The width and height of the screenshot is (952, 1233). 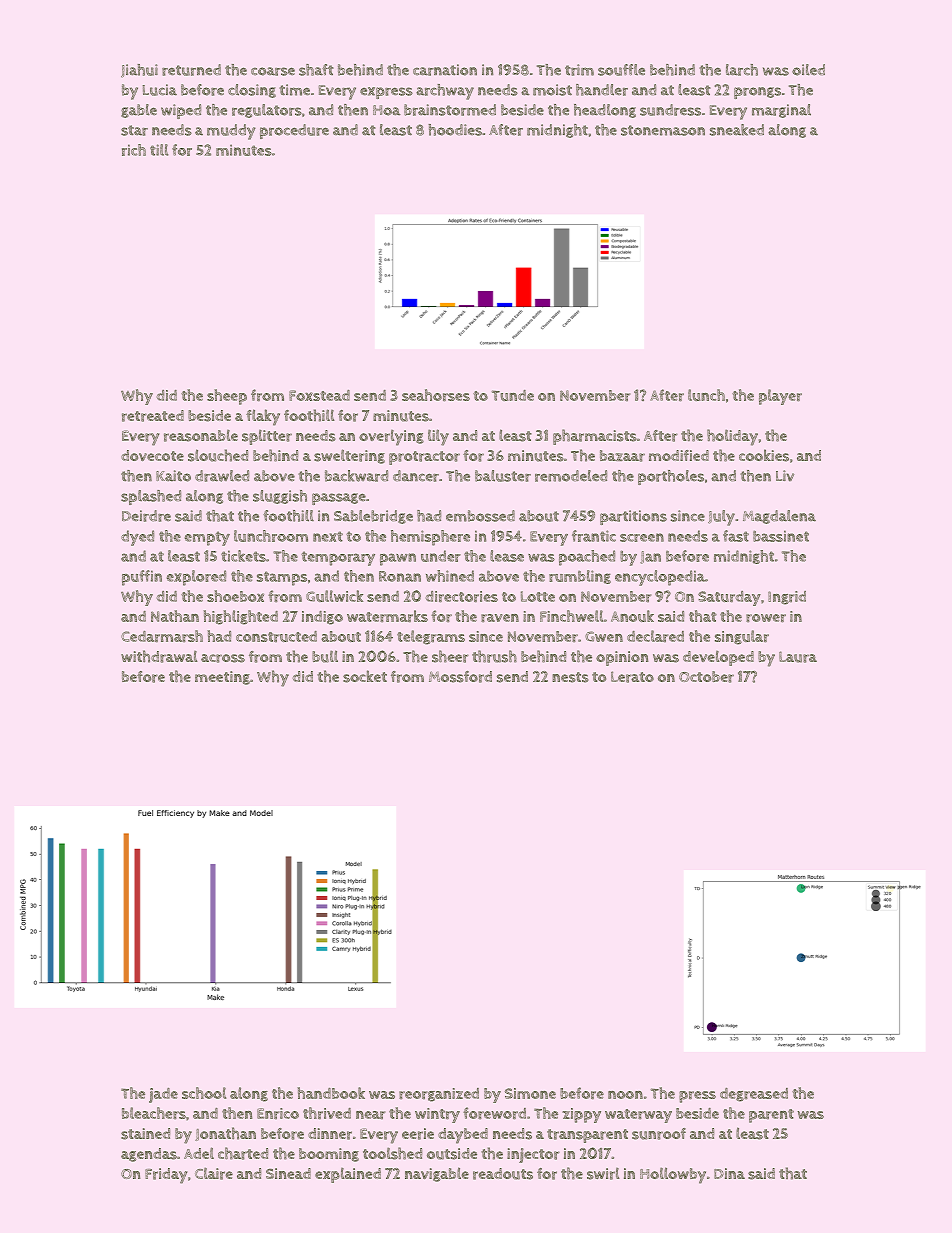 I want to click on player, so click(x=780, y=397).
